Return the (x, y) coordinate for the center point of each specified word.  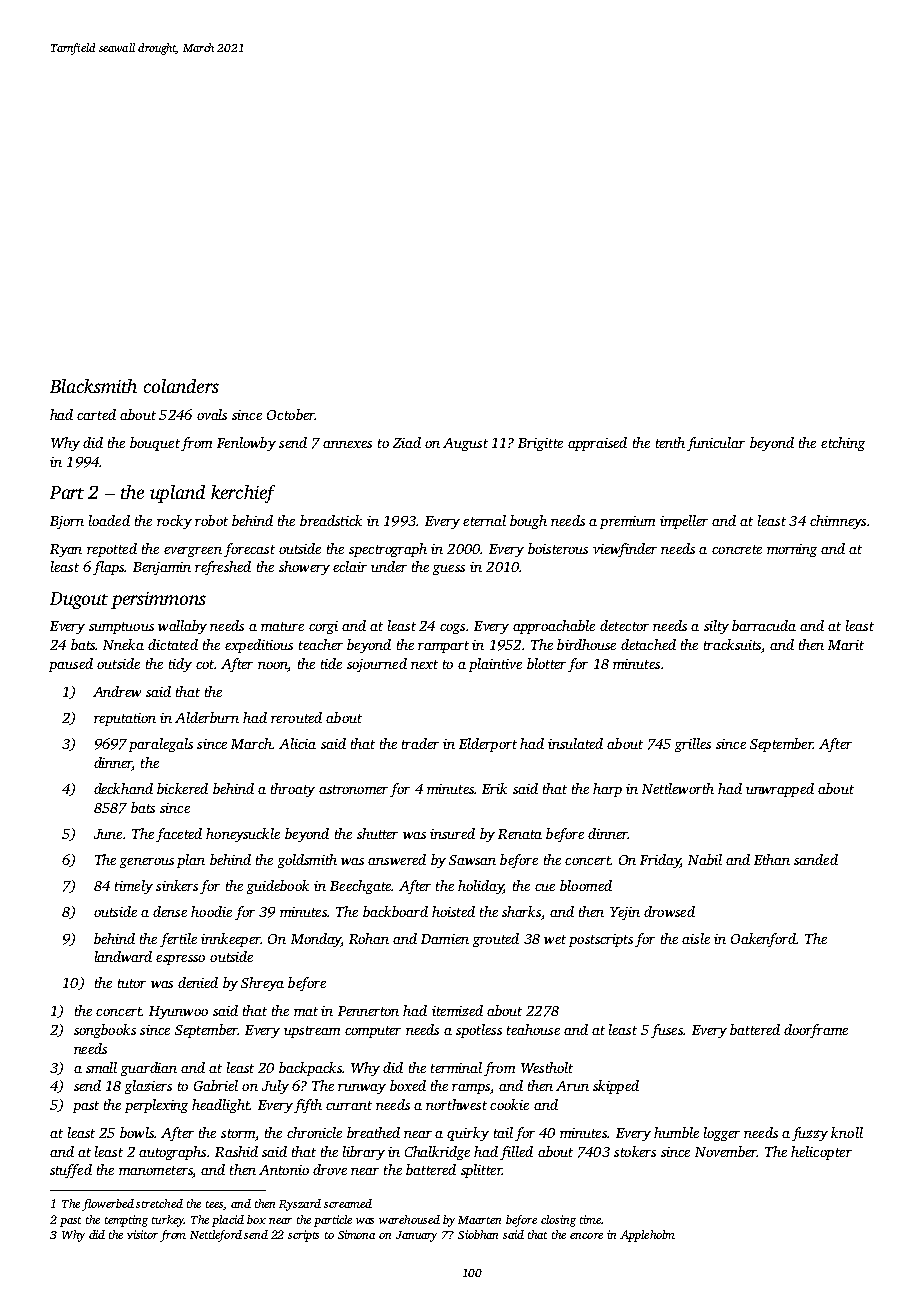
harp (607, 790)
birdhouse (586, 644)
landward (123, 956)
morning (792, 550)
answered (397, 859)
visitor (142, 1234)
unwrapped (780, 790)
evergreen (193, 552)
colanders (181, 386)
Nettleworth (678, 788)
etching (843, 444)
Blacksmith (93, 386)
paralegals (161, 745)
